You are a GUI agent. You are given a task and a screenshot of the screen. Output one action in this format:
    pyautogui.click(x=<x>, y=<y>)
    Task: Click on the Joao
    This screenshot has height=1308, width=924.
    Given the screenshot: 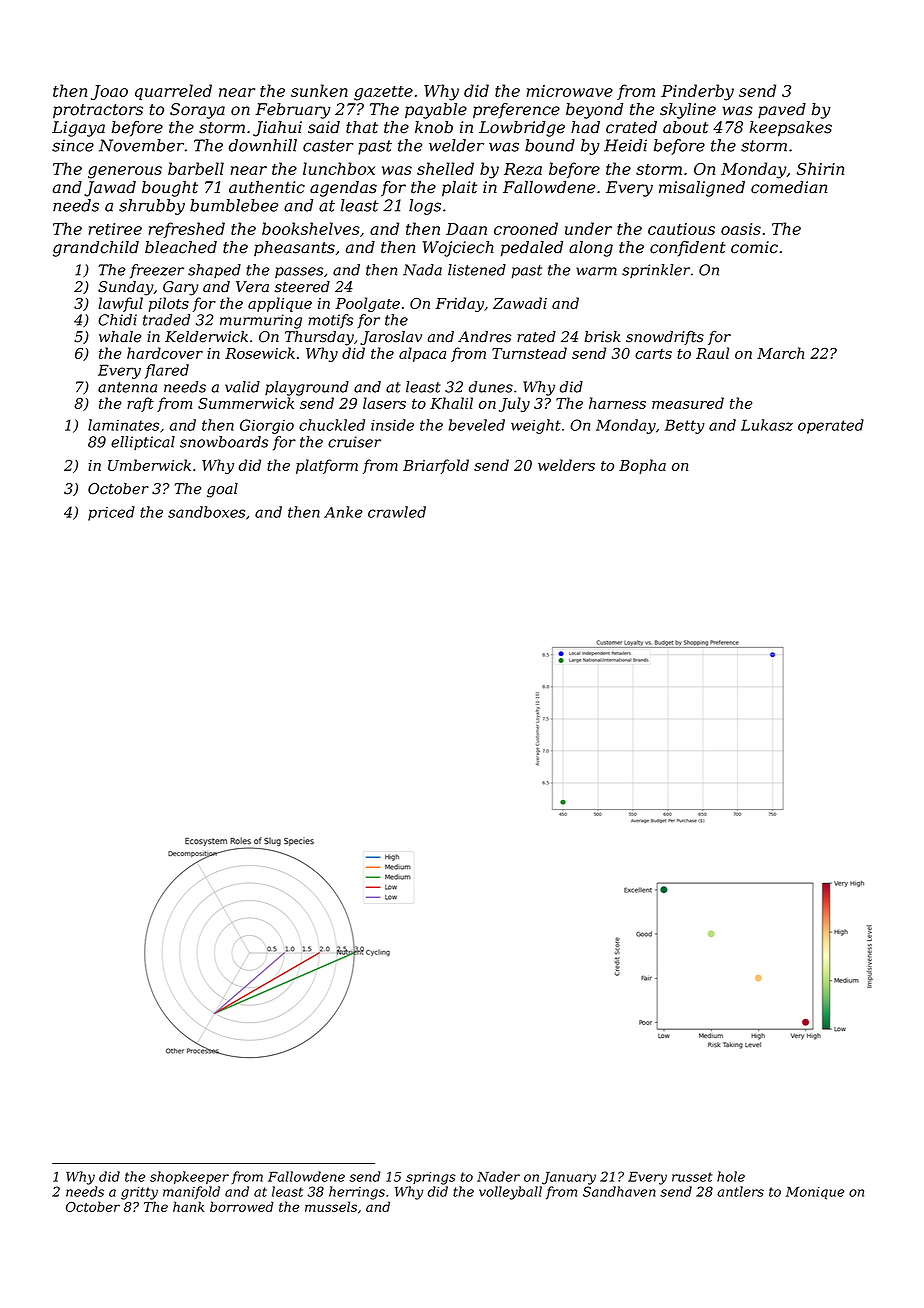 What is the action you would take?
    pyautogui.click(x=109, y=92)
